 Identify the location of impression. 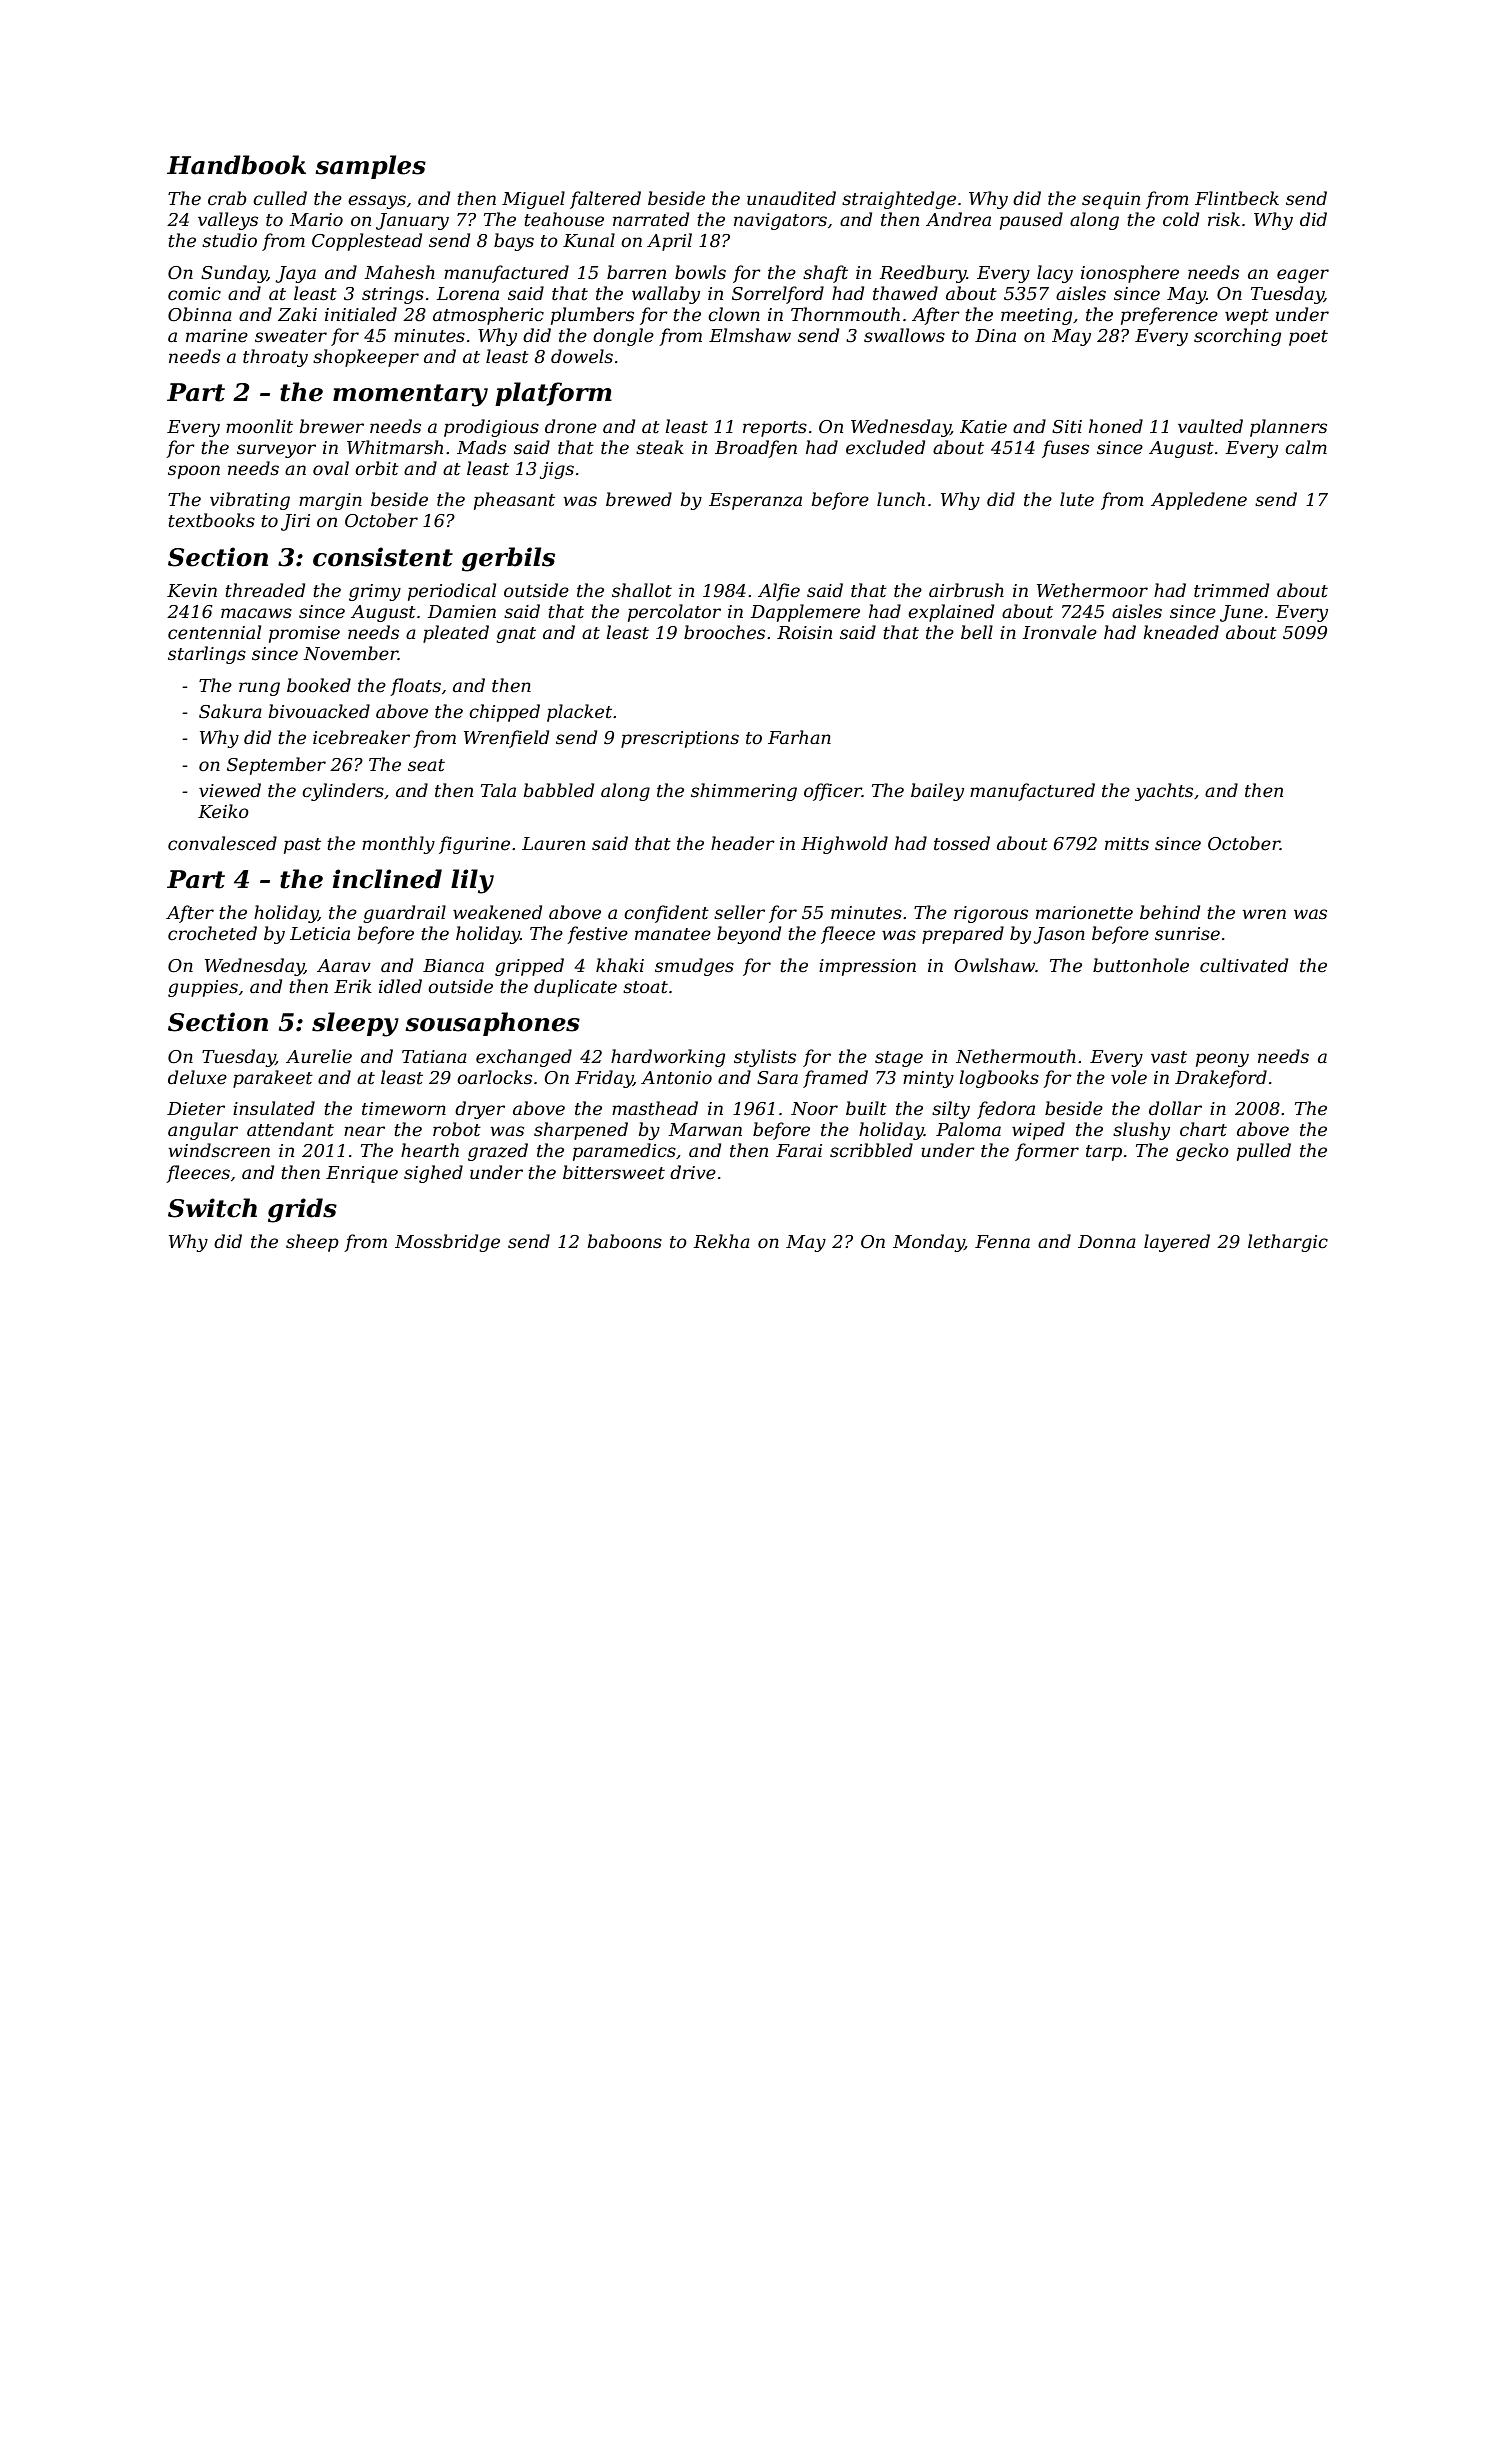
(867, 967).
